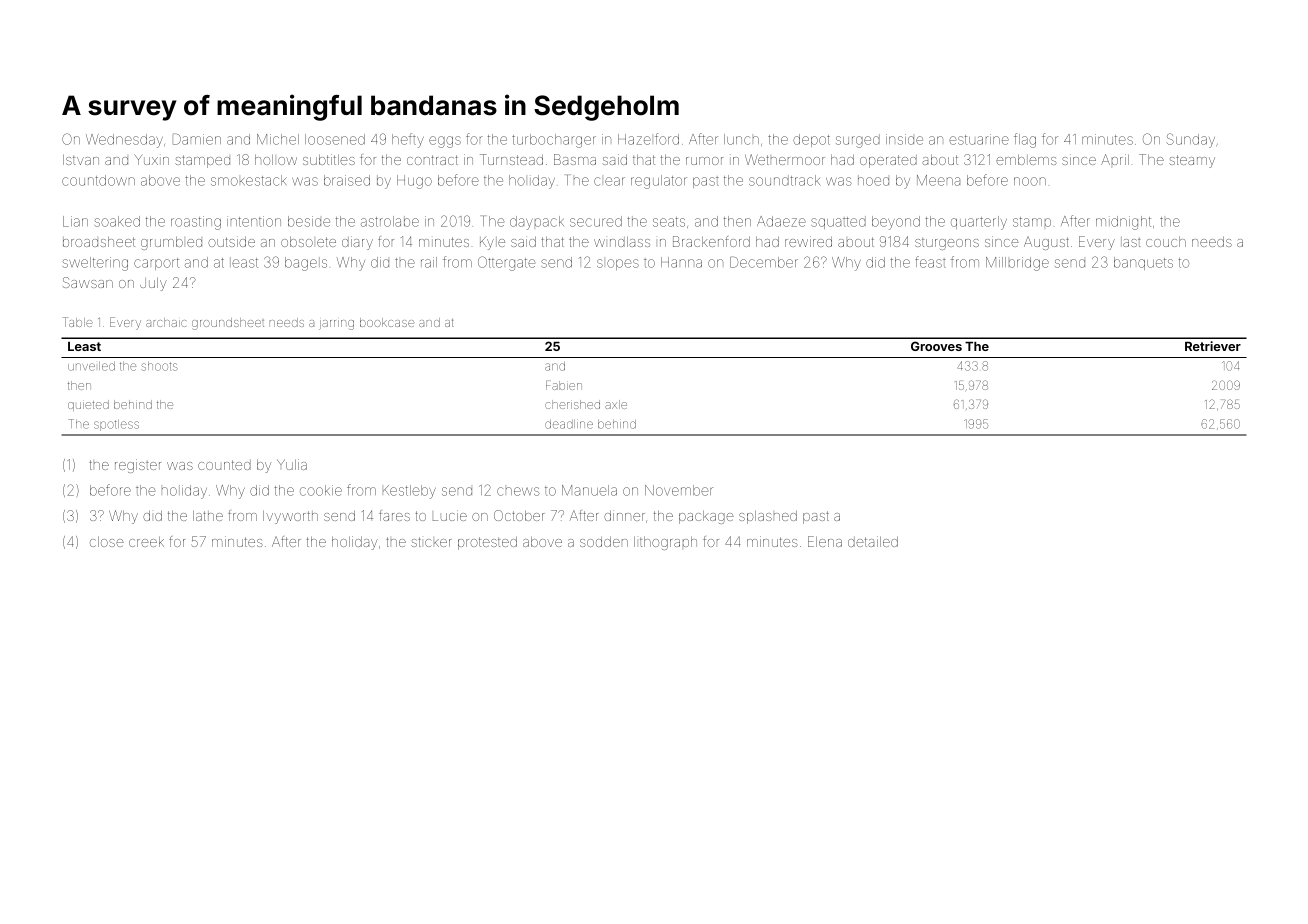  What do you see at coordinates (569, 424) in the page?
I see `deadline` at bounding box center [569, 424].
